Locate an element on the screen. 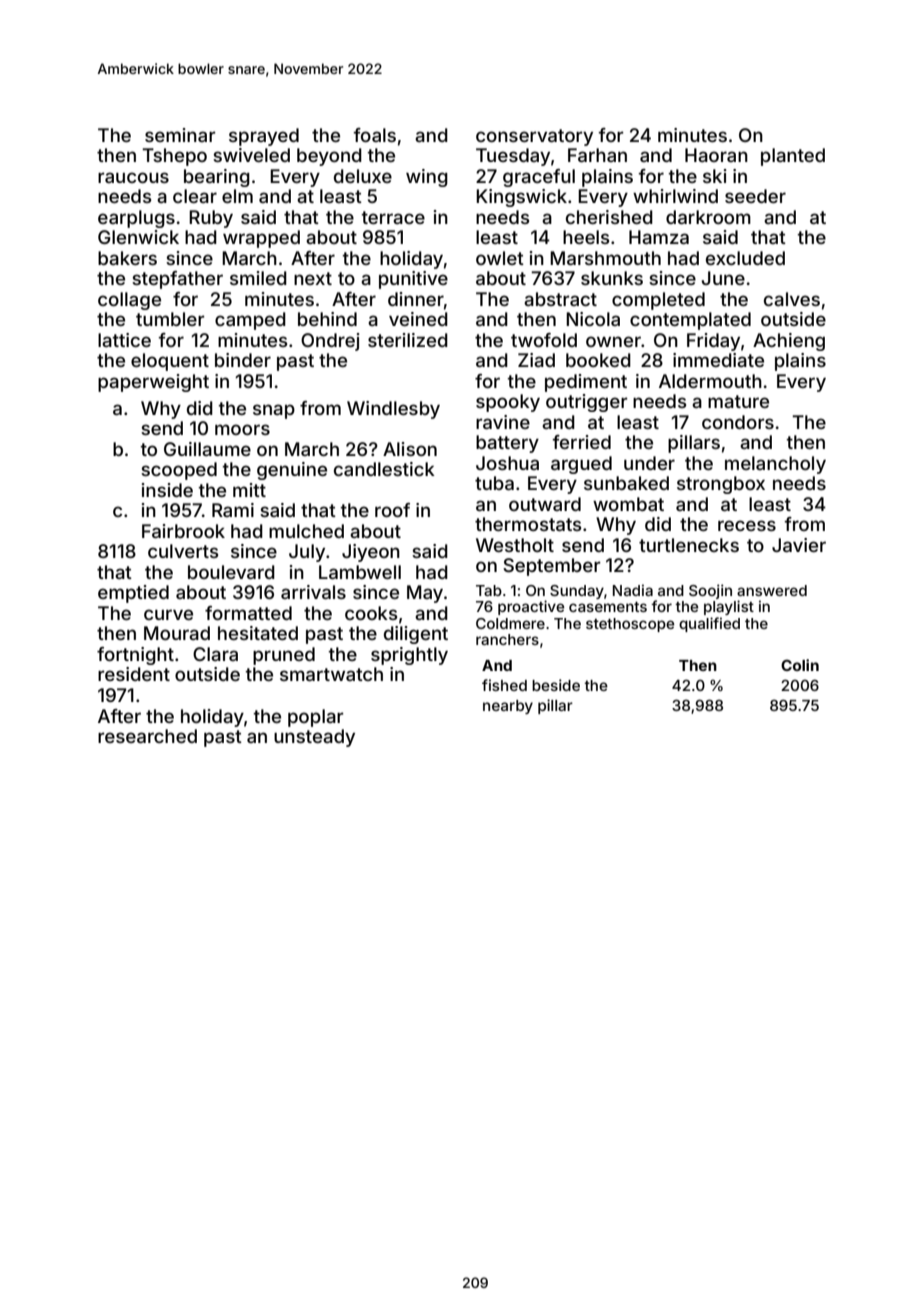  smartwatch is located at coordinates (331, 674).
